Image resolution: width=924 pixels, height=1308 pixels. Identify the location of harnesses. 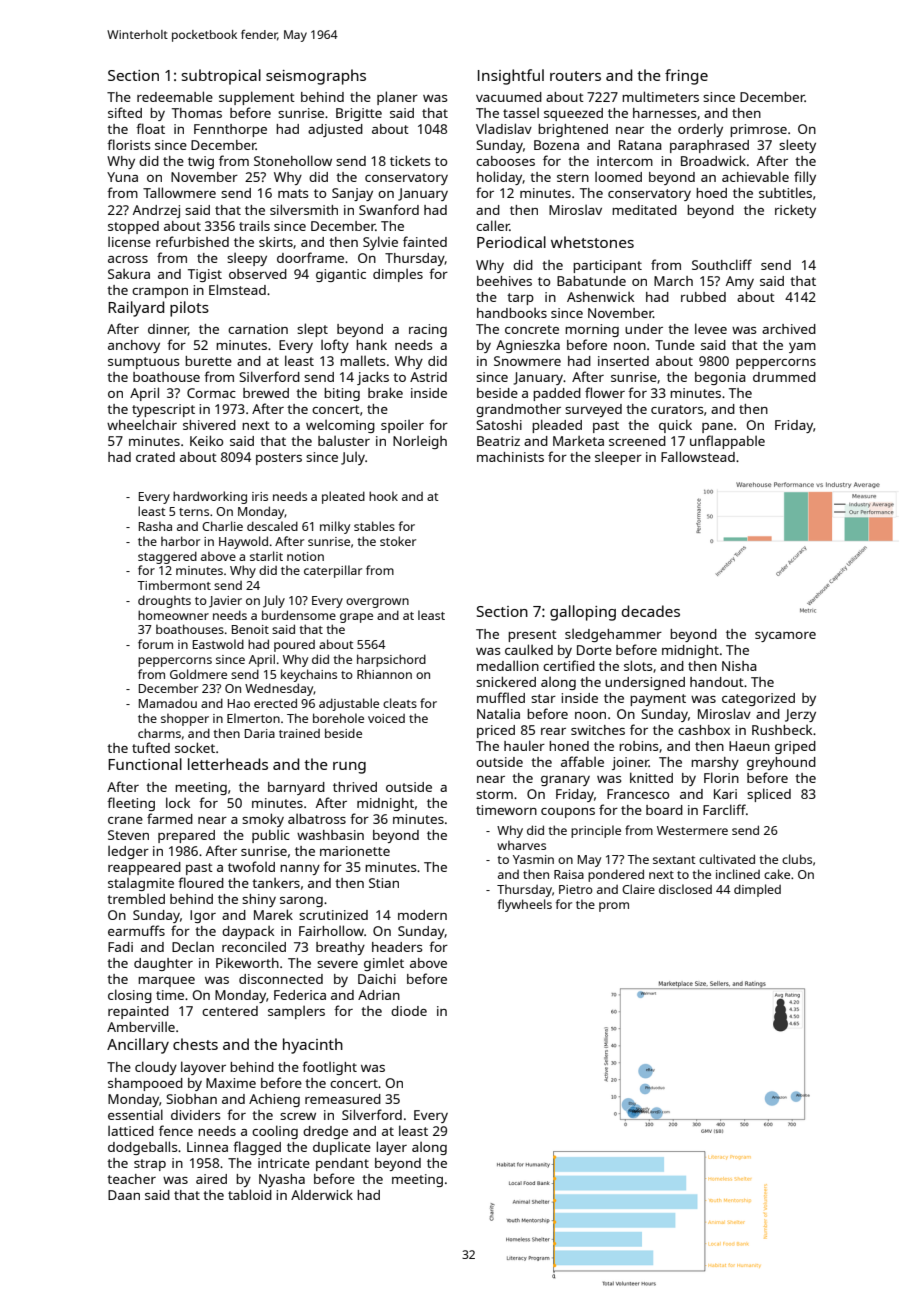
(664, 113).
